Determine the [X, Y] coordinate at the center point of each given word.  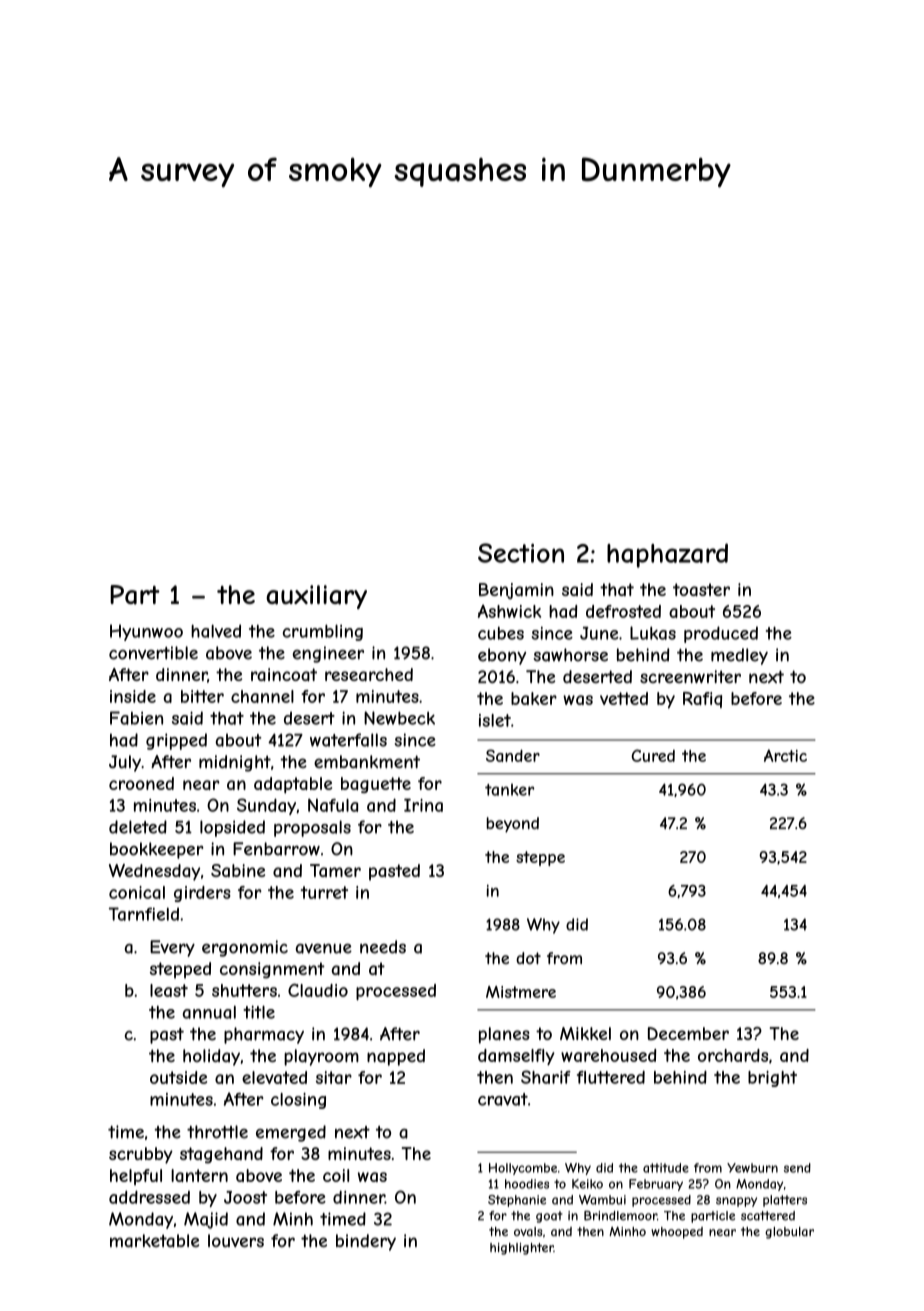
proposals [312, 828]
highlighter [522, 1249]
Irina [423, 805]
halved [216, 631]
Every [172, 948]
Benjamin [516, 591]
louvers [236, 1241]
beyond [513, 825]
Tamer [335, 870]
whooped [677, 1233]
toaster [701, 590]
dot [528, 958]
